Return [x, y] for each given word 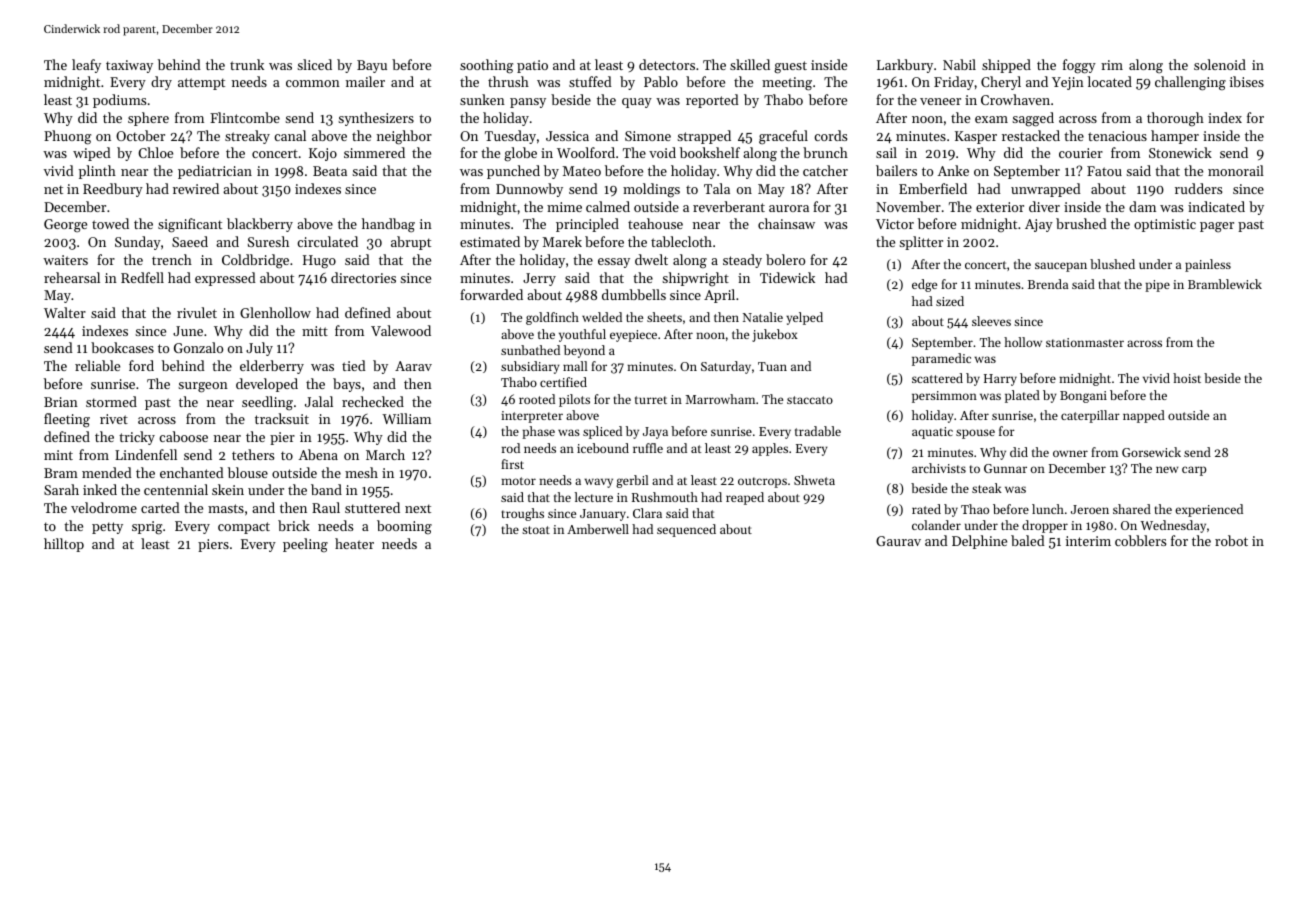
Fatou [1104, 171]
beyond [584, 351]
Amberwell [598, 529]
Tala [717, 188]
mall [575, 366]
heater [354, 543]
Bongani [1083, 397]
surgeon [203, 387]
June [188, 331]
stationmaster [1085, 342]
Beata [330, 171]
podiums [119, 101]
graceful [783, 137]
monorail [1236, 170]
